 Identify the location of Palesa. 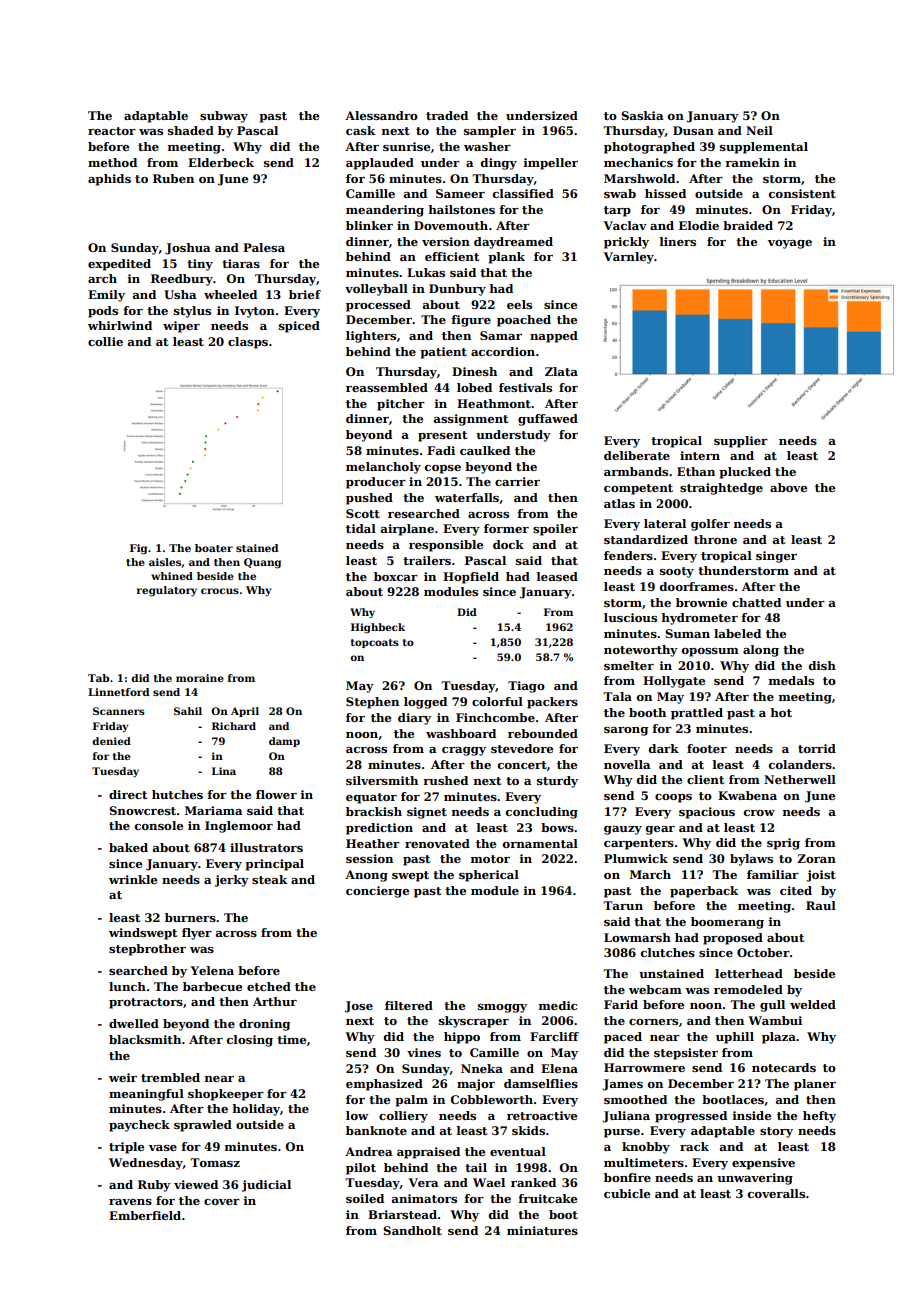
(264, 247).
